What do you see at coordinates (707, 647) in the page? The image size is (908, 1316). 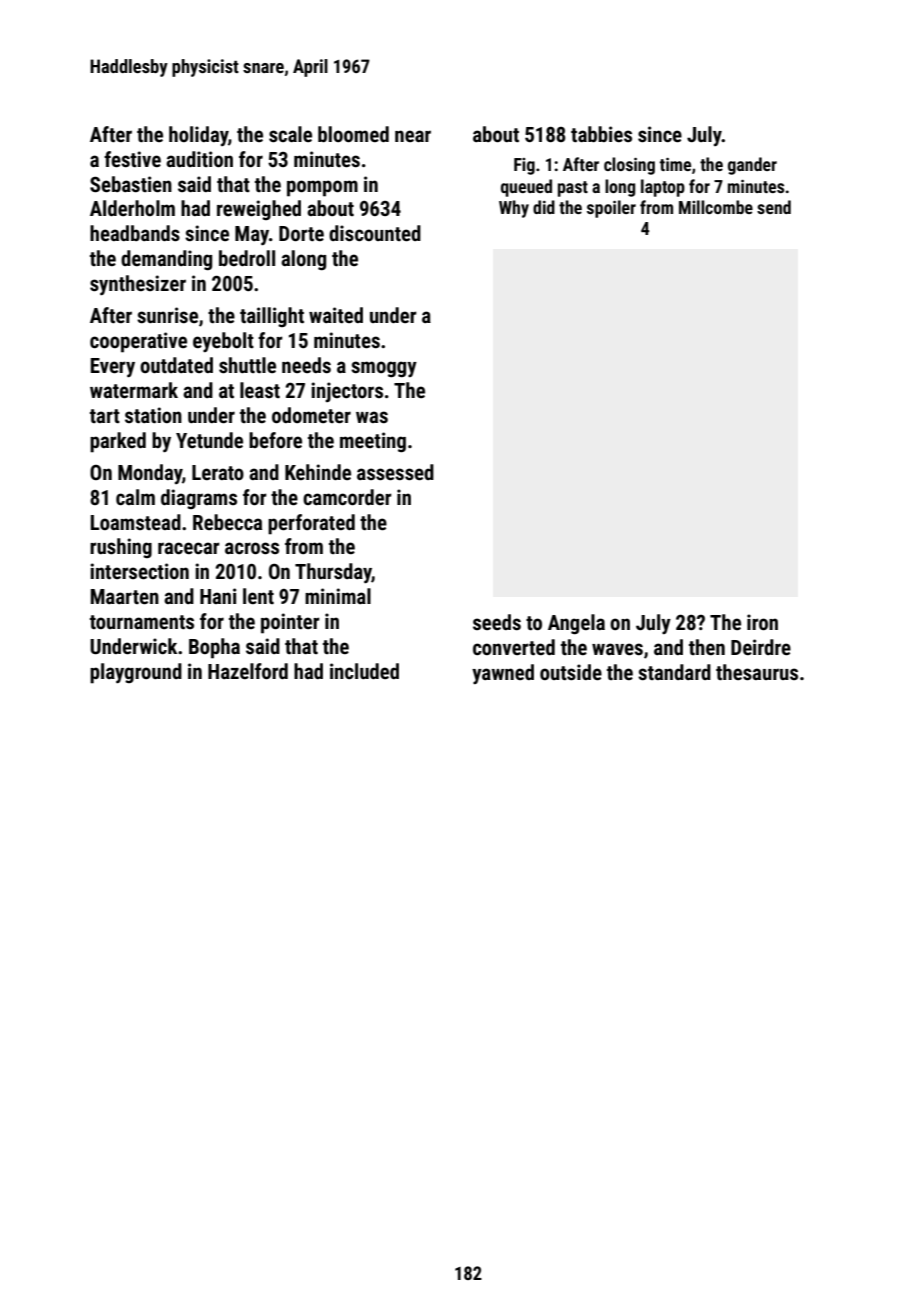 I see `then` at bounding box center [707, 647].
